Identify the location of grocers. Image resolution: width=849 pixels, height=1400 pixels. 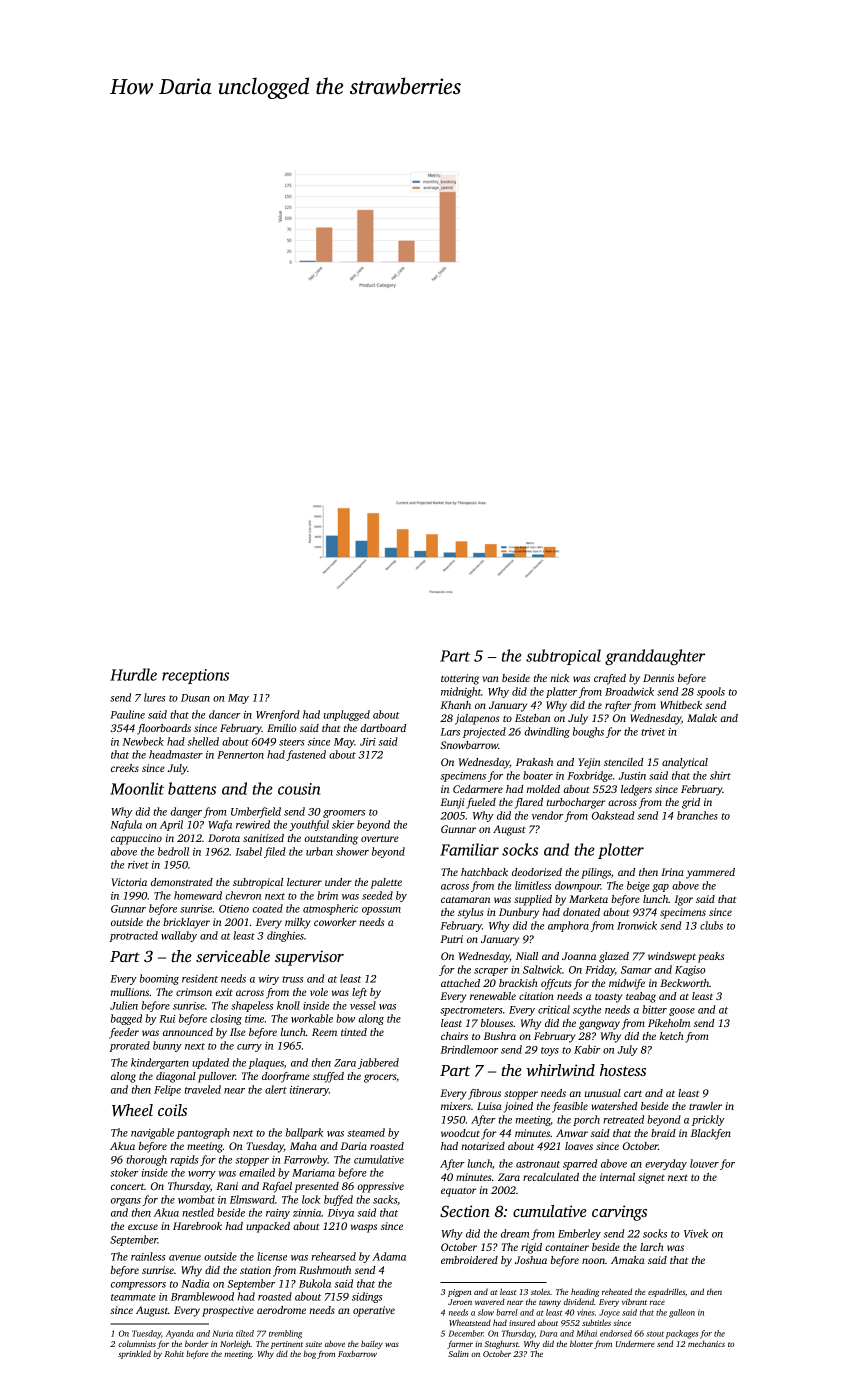
(380, 1078).
